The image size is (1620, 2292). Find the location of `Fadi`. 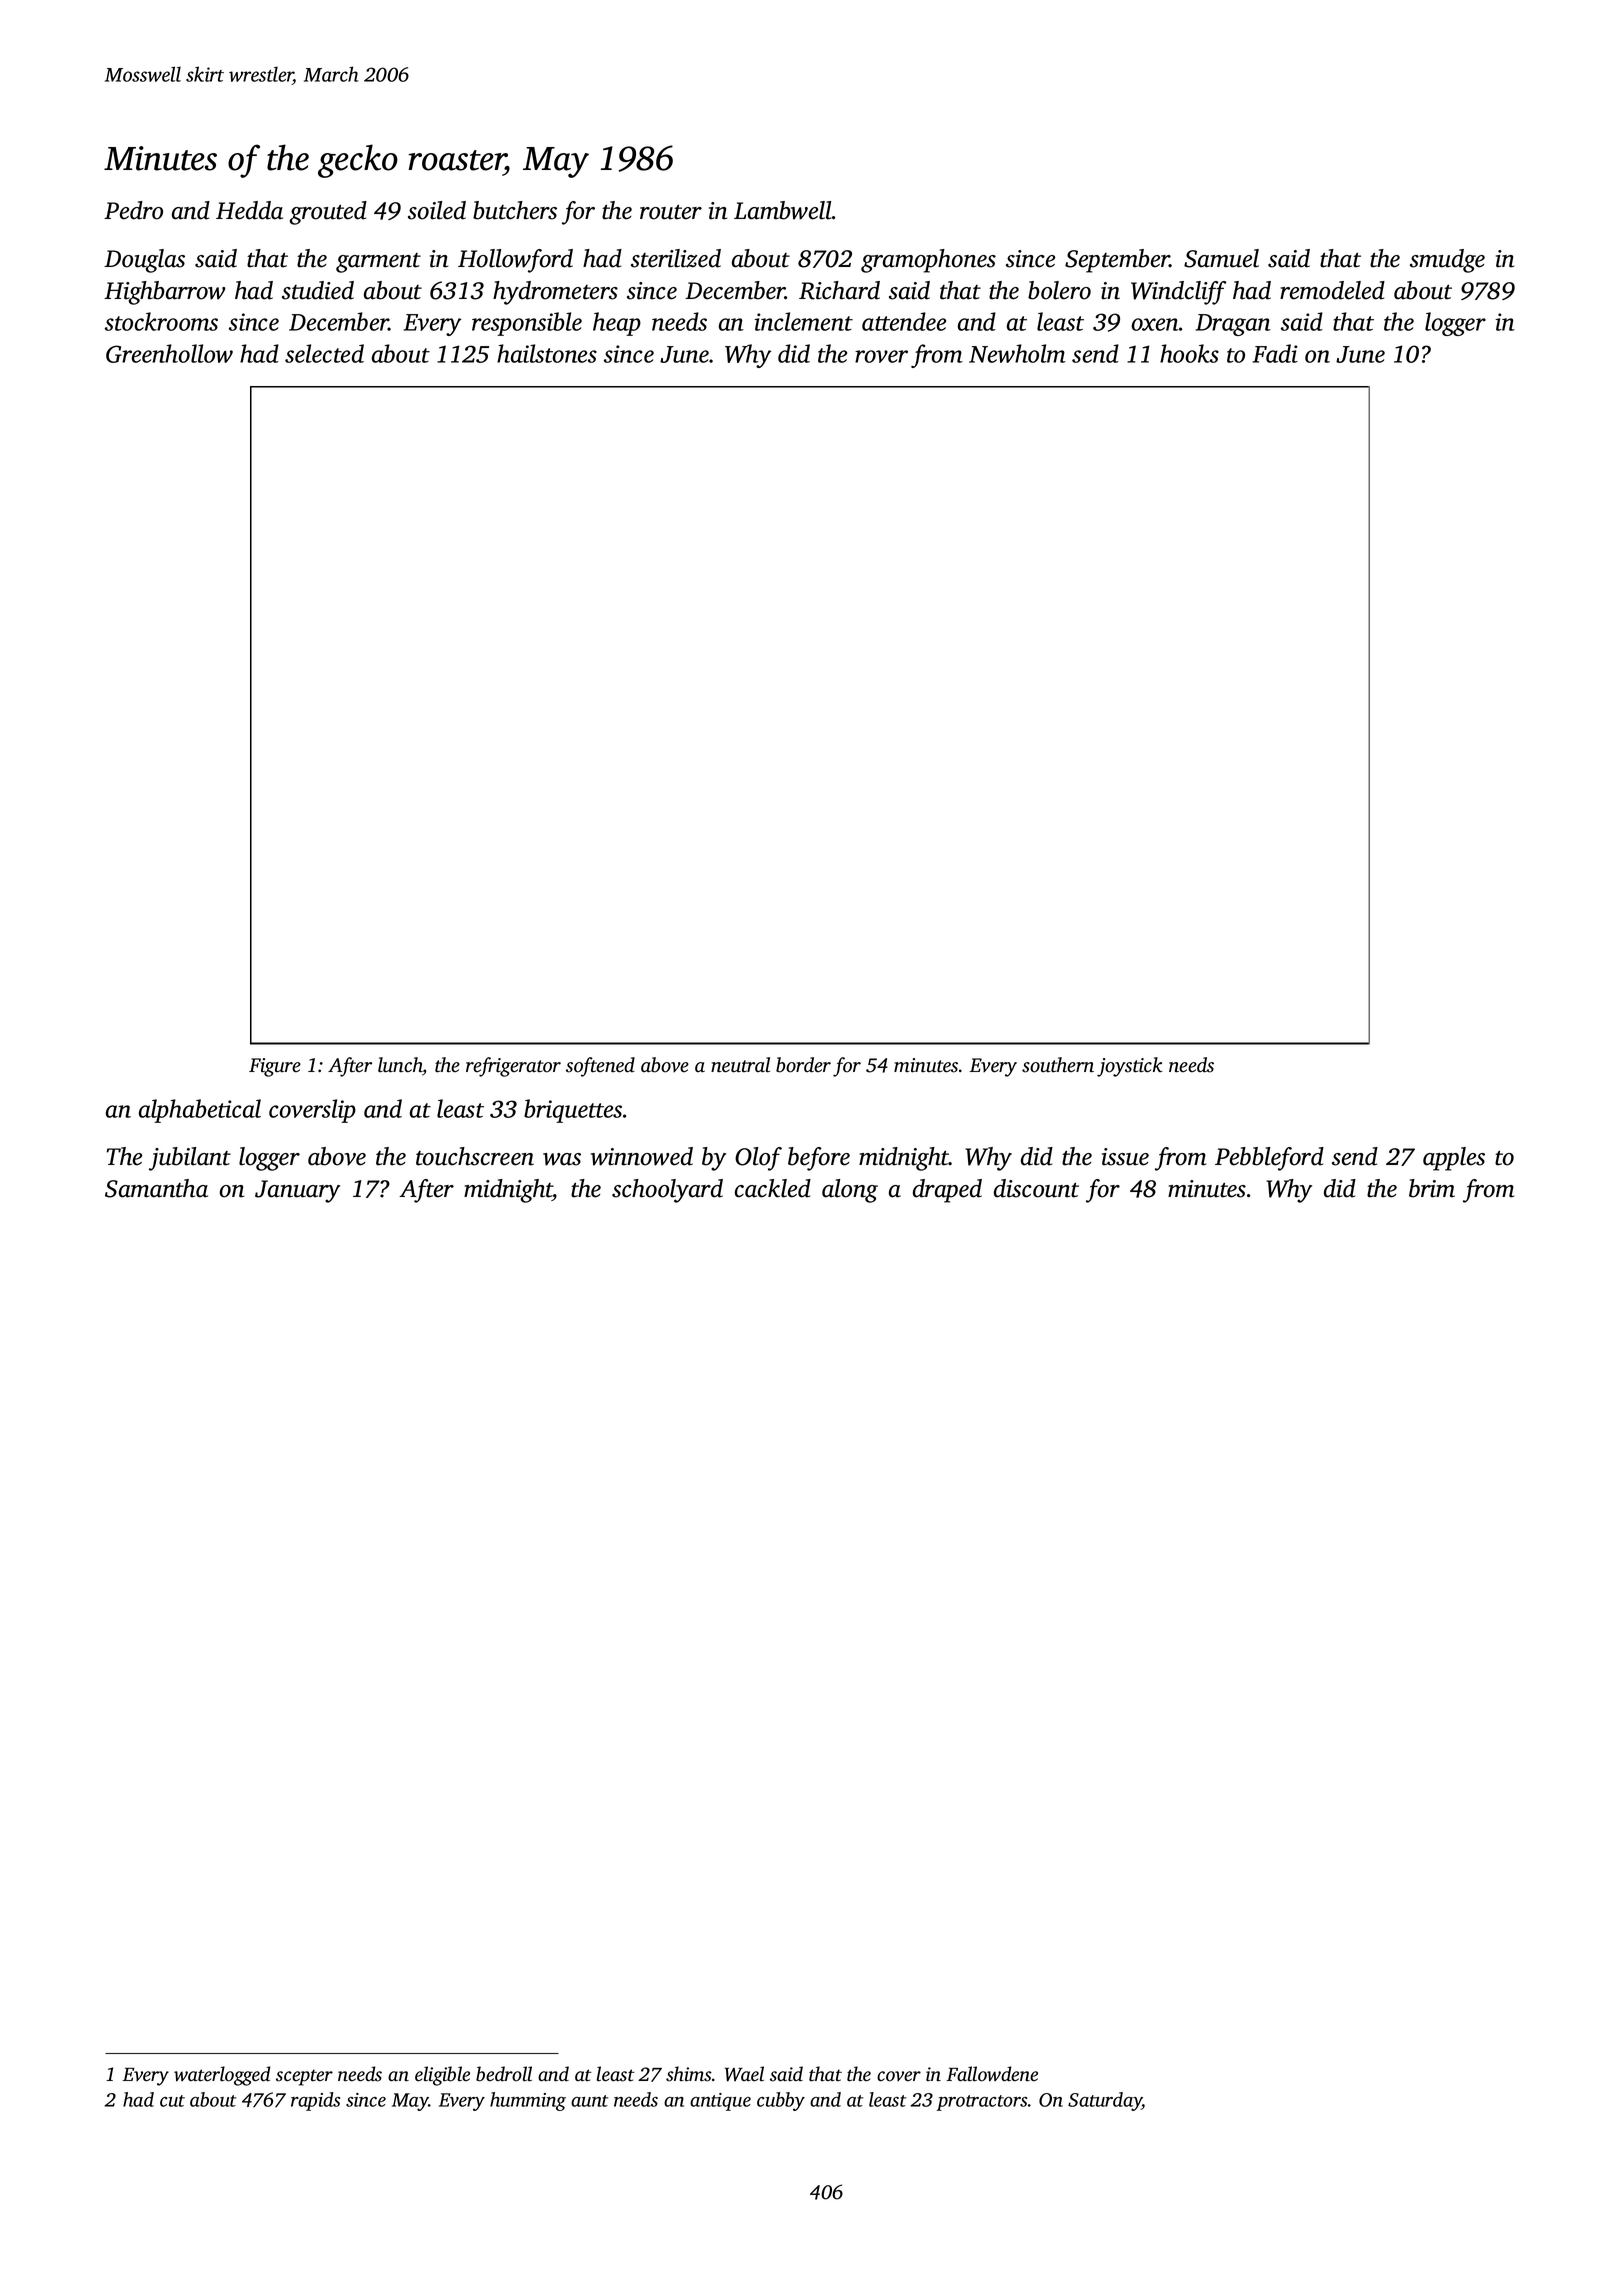

Fadi is located at coordinates (1275, 353).
